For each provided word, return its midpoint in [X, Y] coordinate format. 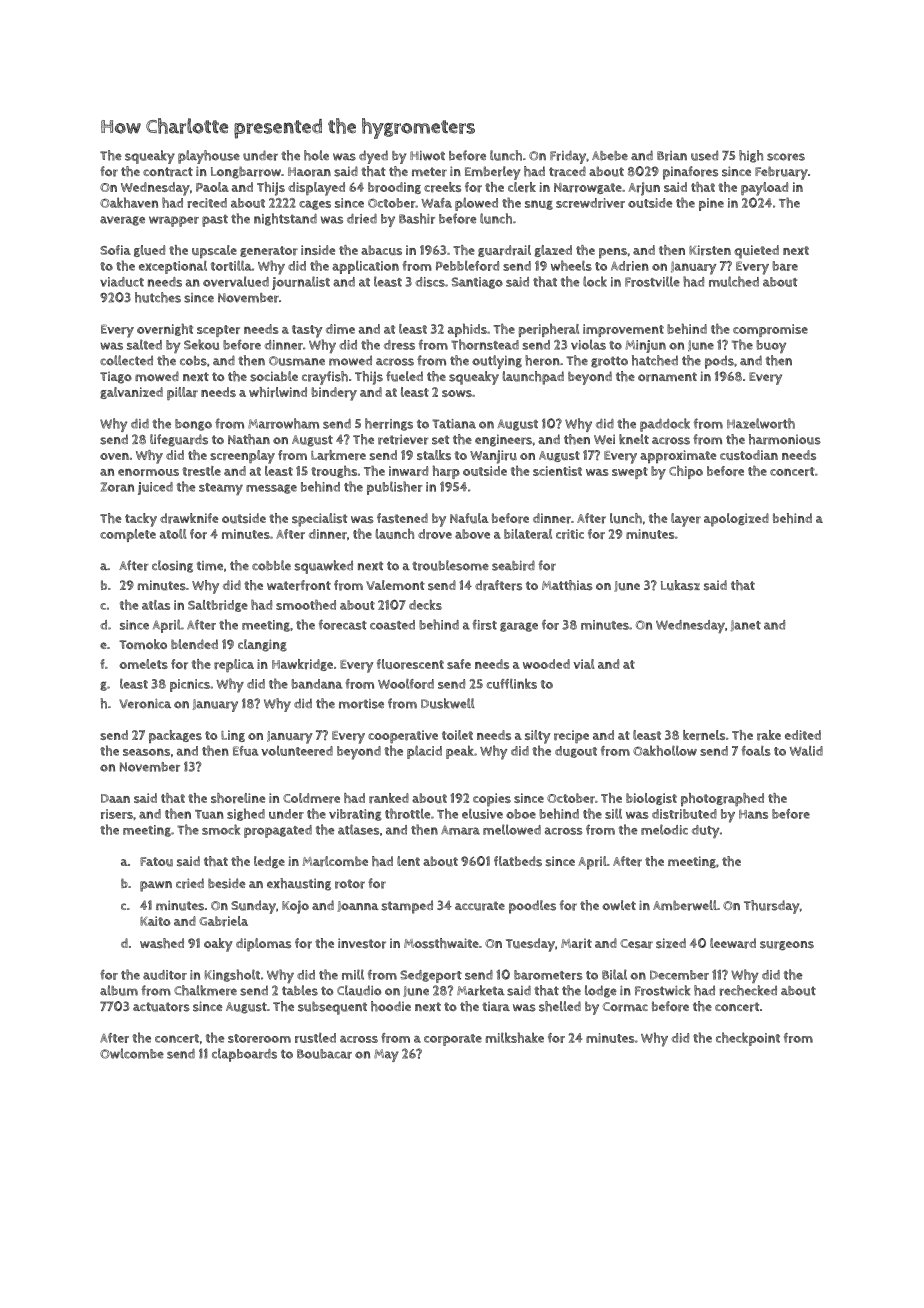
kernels [704, 735]
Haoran [309, 172]
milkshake [515, 1037]
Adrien [630, 266]
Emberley [492, 173]
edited [803, 735]
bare [785, 266]
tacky [141, 520]
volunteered [297, 751]
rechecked [748, 990]
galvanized [131, 393]
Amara [460, 830]
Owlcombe [132, 1053]
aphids [467, 330]
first [484, 624]
